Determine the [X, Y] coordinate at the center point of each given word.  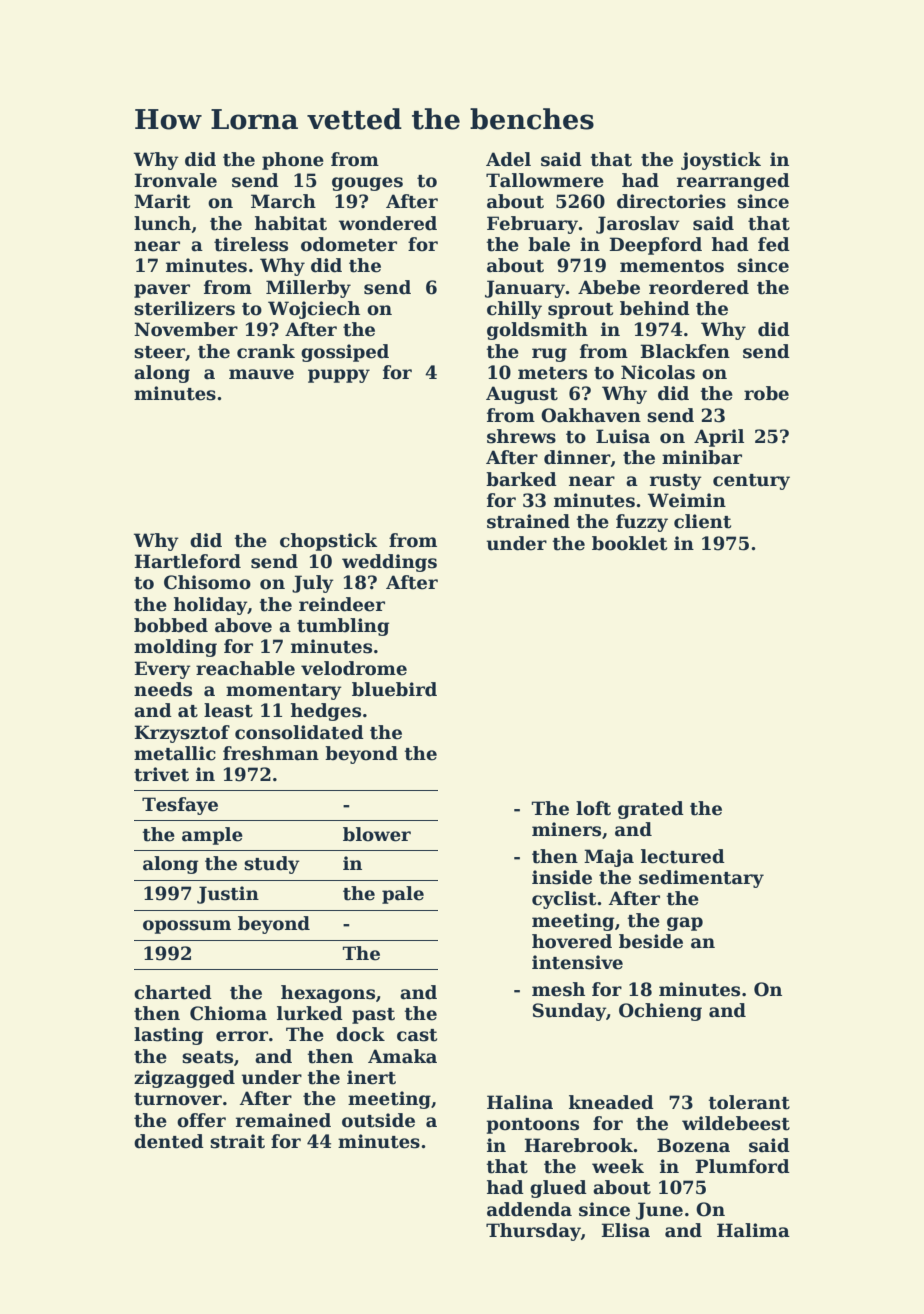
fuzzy [642, 523]
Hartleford [187, 561]
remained [283, 1120]
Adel [508, 159]
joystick [721, 161]
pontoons [532, 1126]
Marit [162, 201]
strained [528, 521]
